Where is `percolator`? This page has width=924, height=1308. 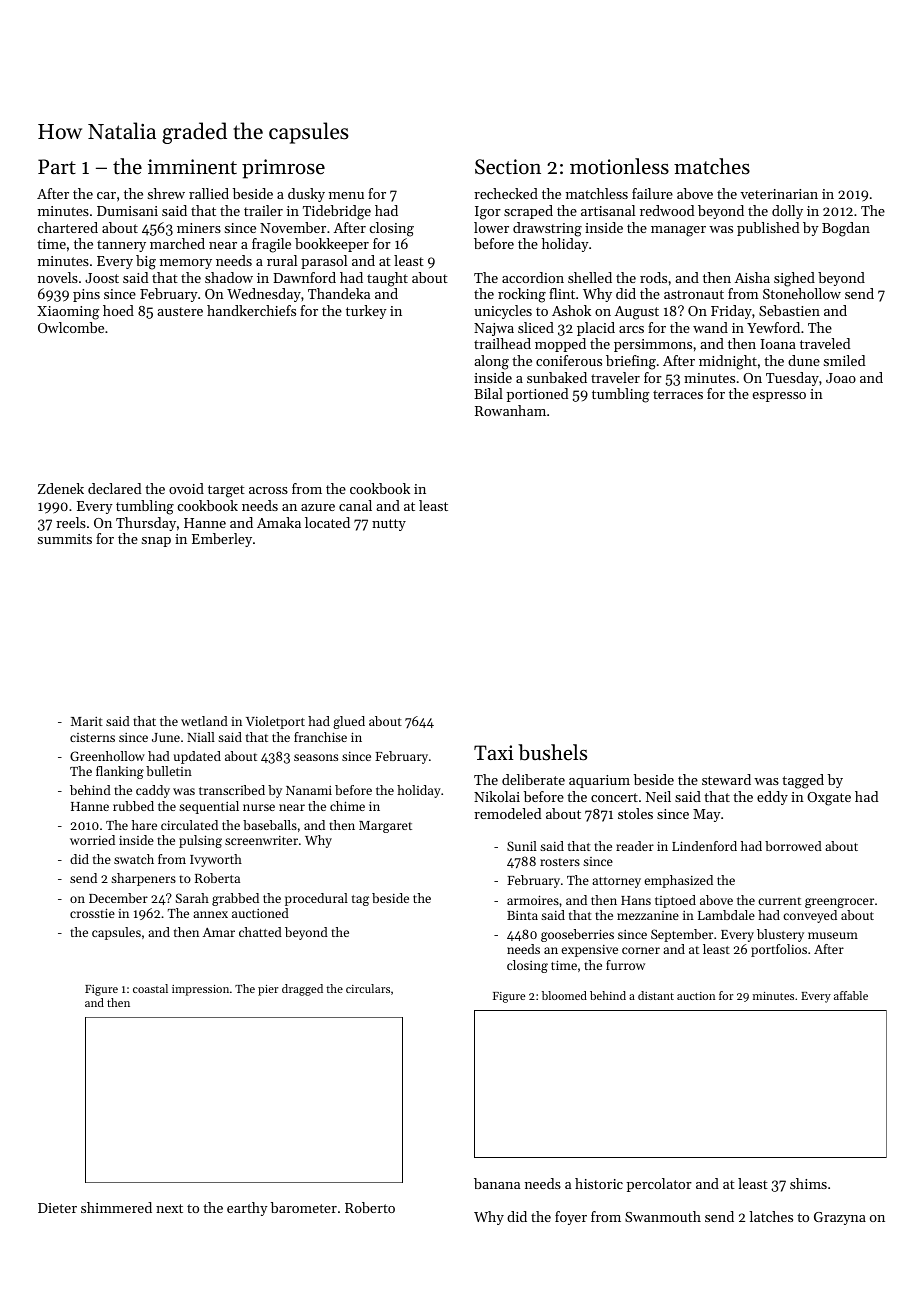
percolator is located at coordinates (659, 1185).
